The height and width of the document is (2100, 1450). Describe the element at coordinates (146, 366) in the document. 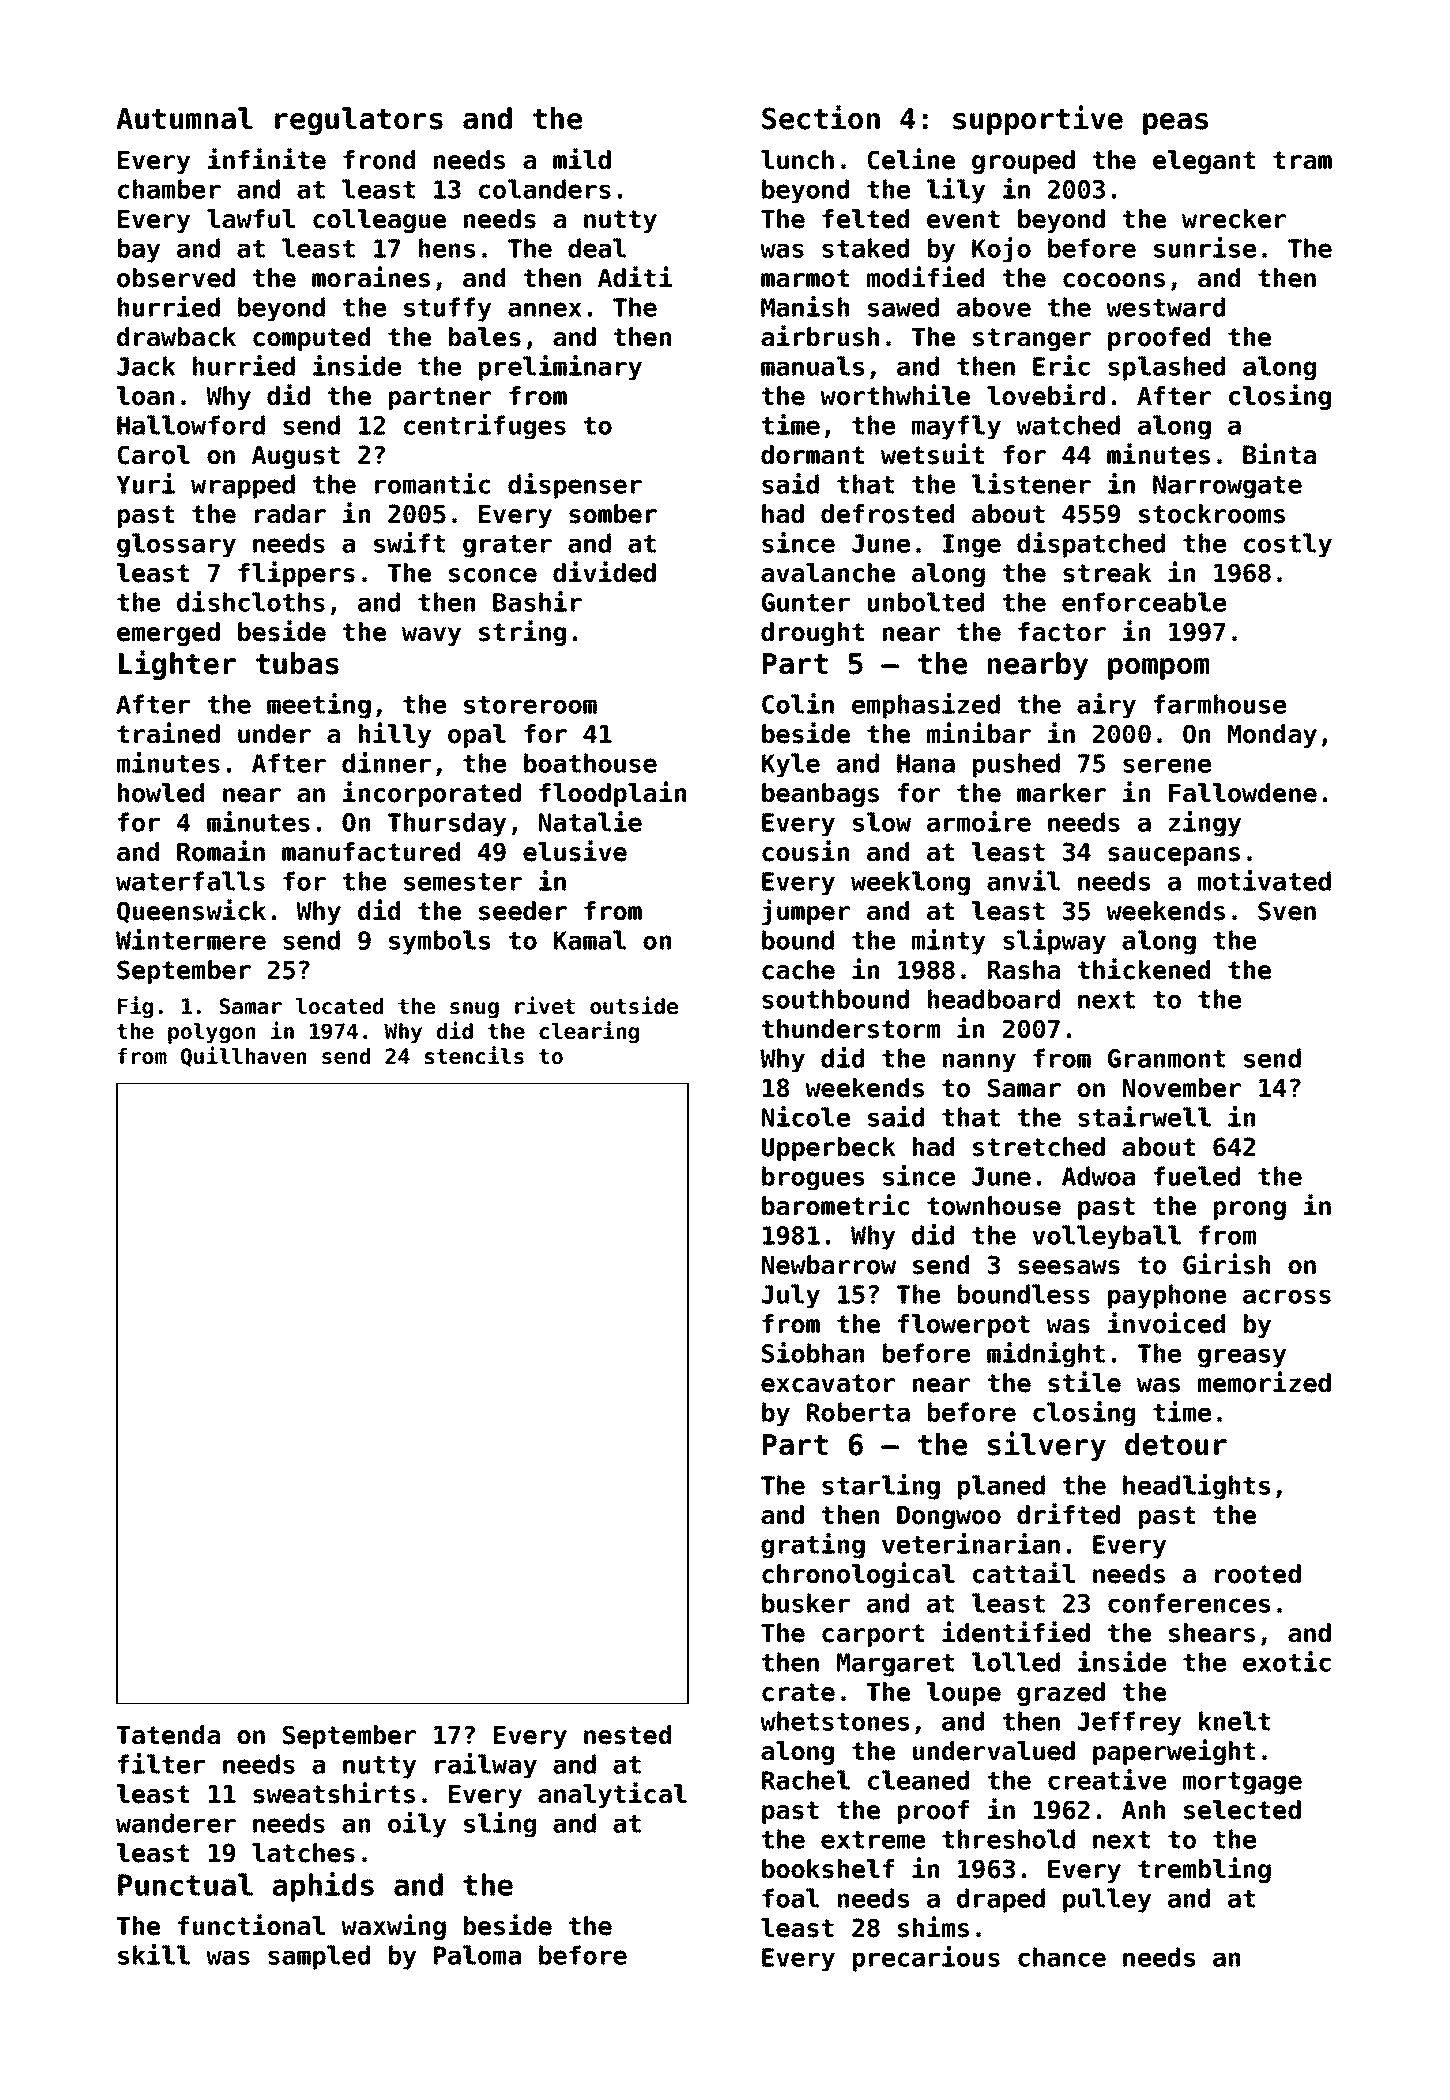

I see `Jack` at that location.
